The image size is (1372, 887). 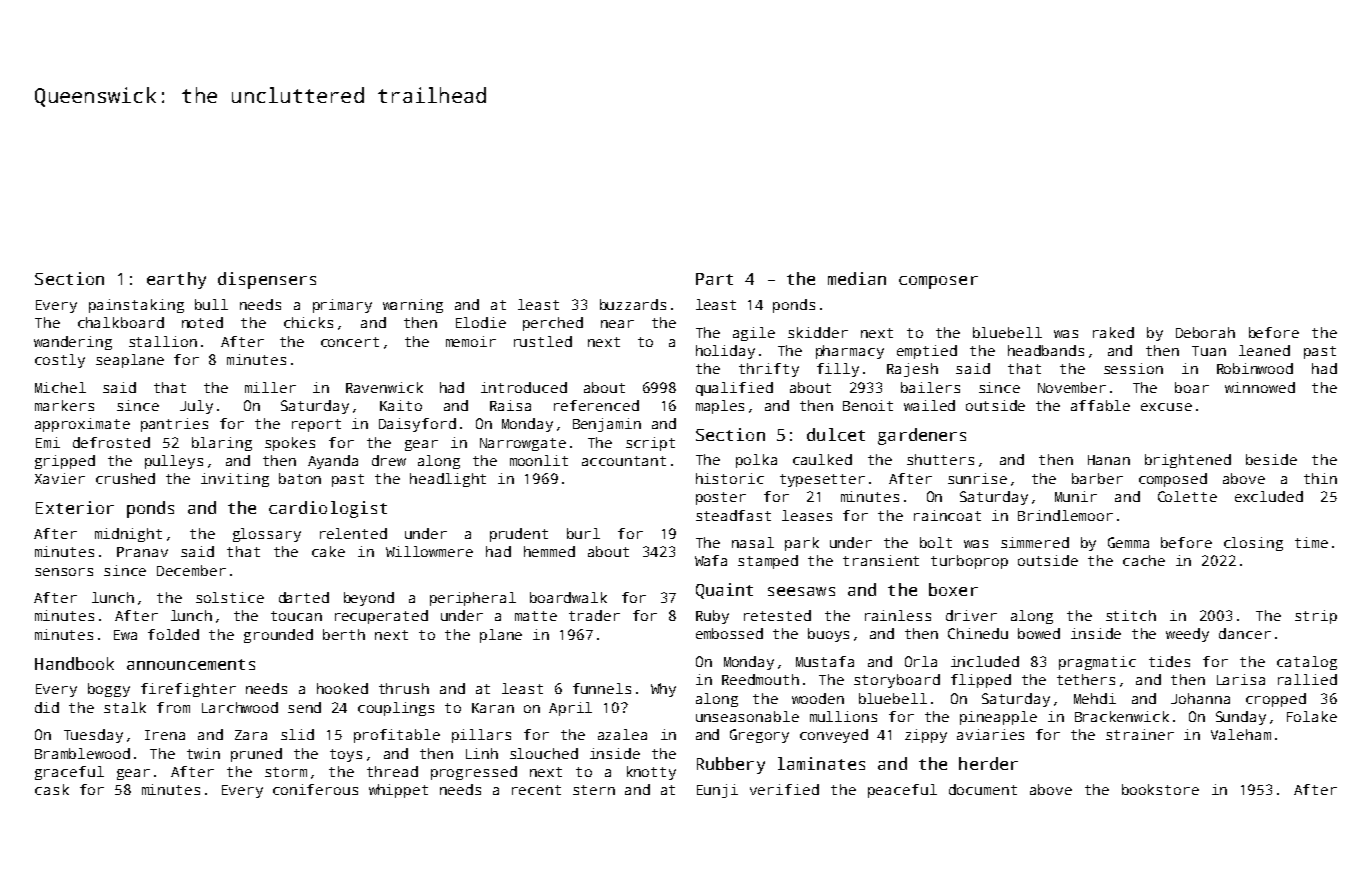 What do you see at coordinates (52, 789) in the screenshot?
I see `cask` at bounding box center [52, 789].
